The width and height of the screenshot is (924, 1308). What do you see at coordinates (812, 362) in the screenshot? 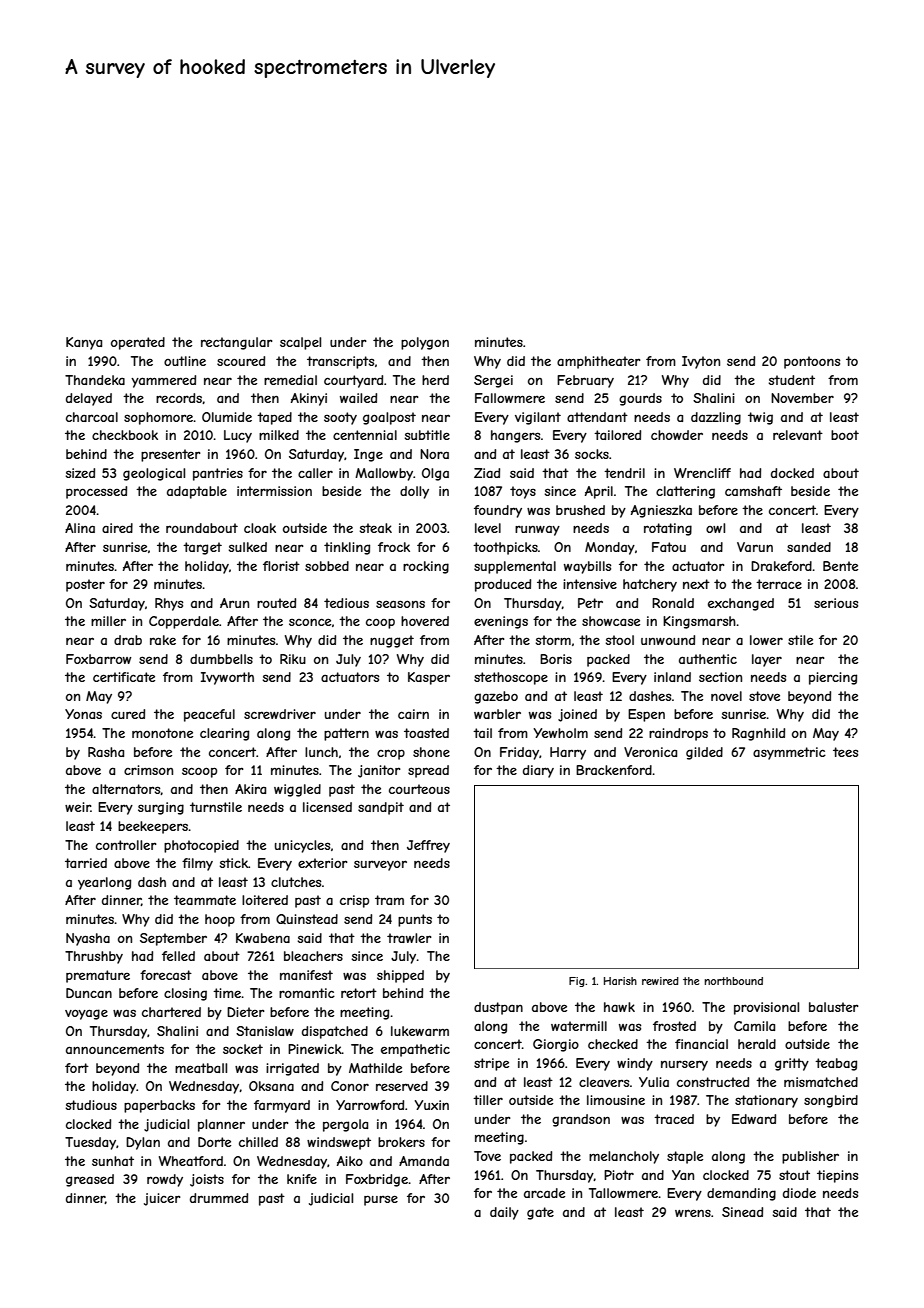
I see `pontoons` at bounding box center [812, 362].
